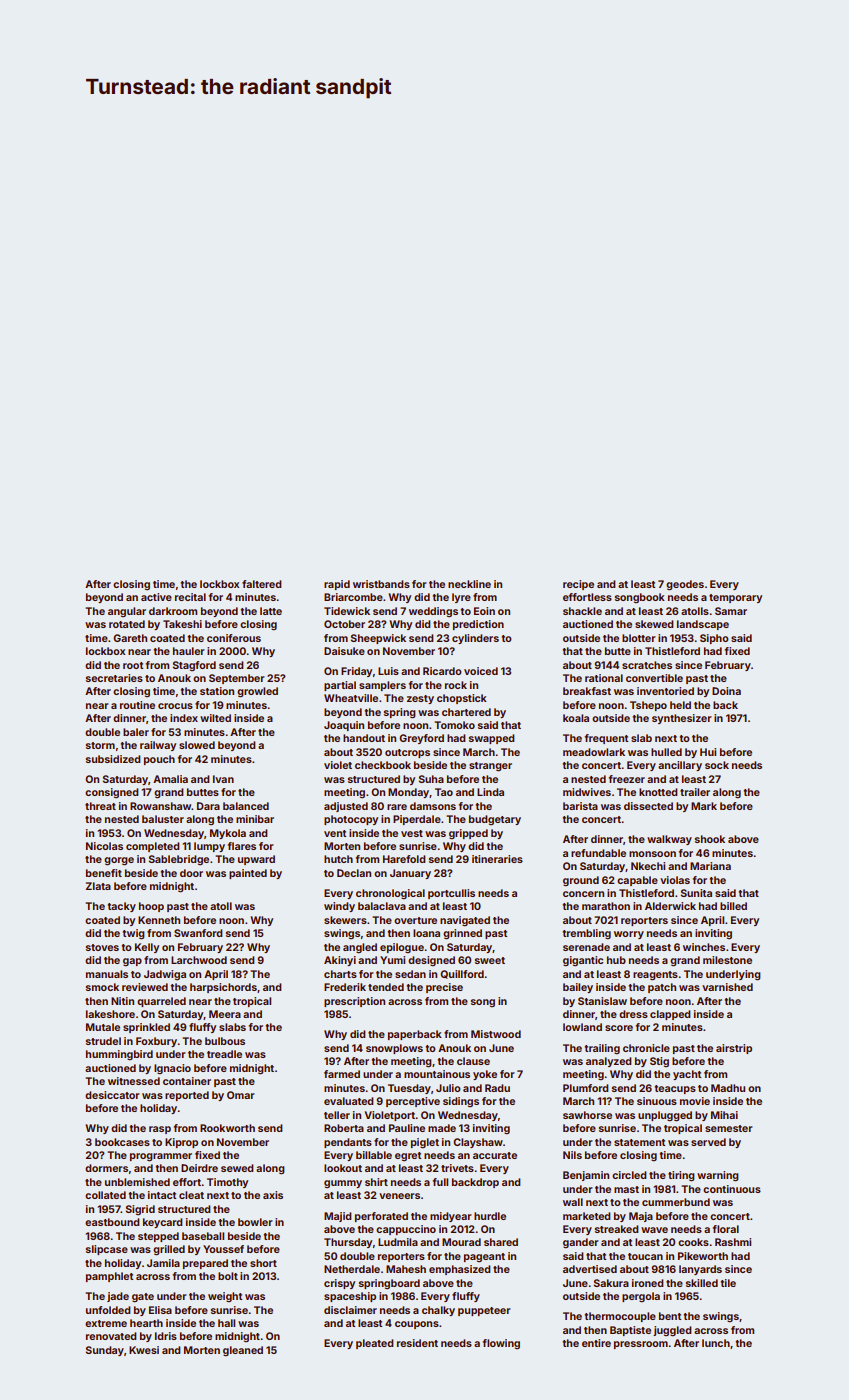  I want to click on itineraries, so click(497, 859).
